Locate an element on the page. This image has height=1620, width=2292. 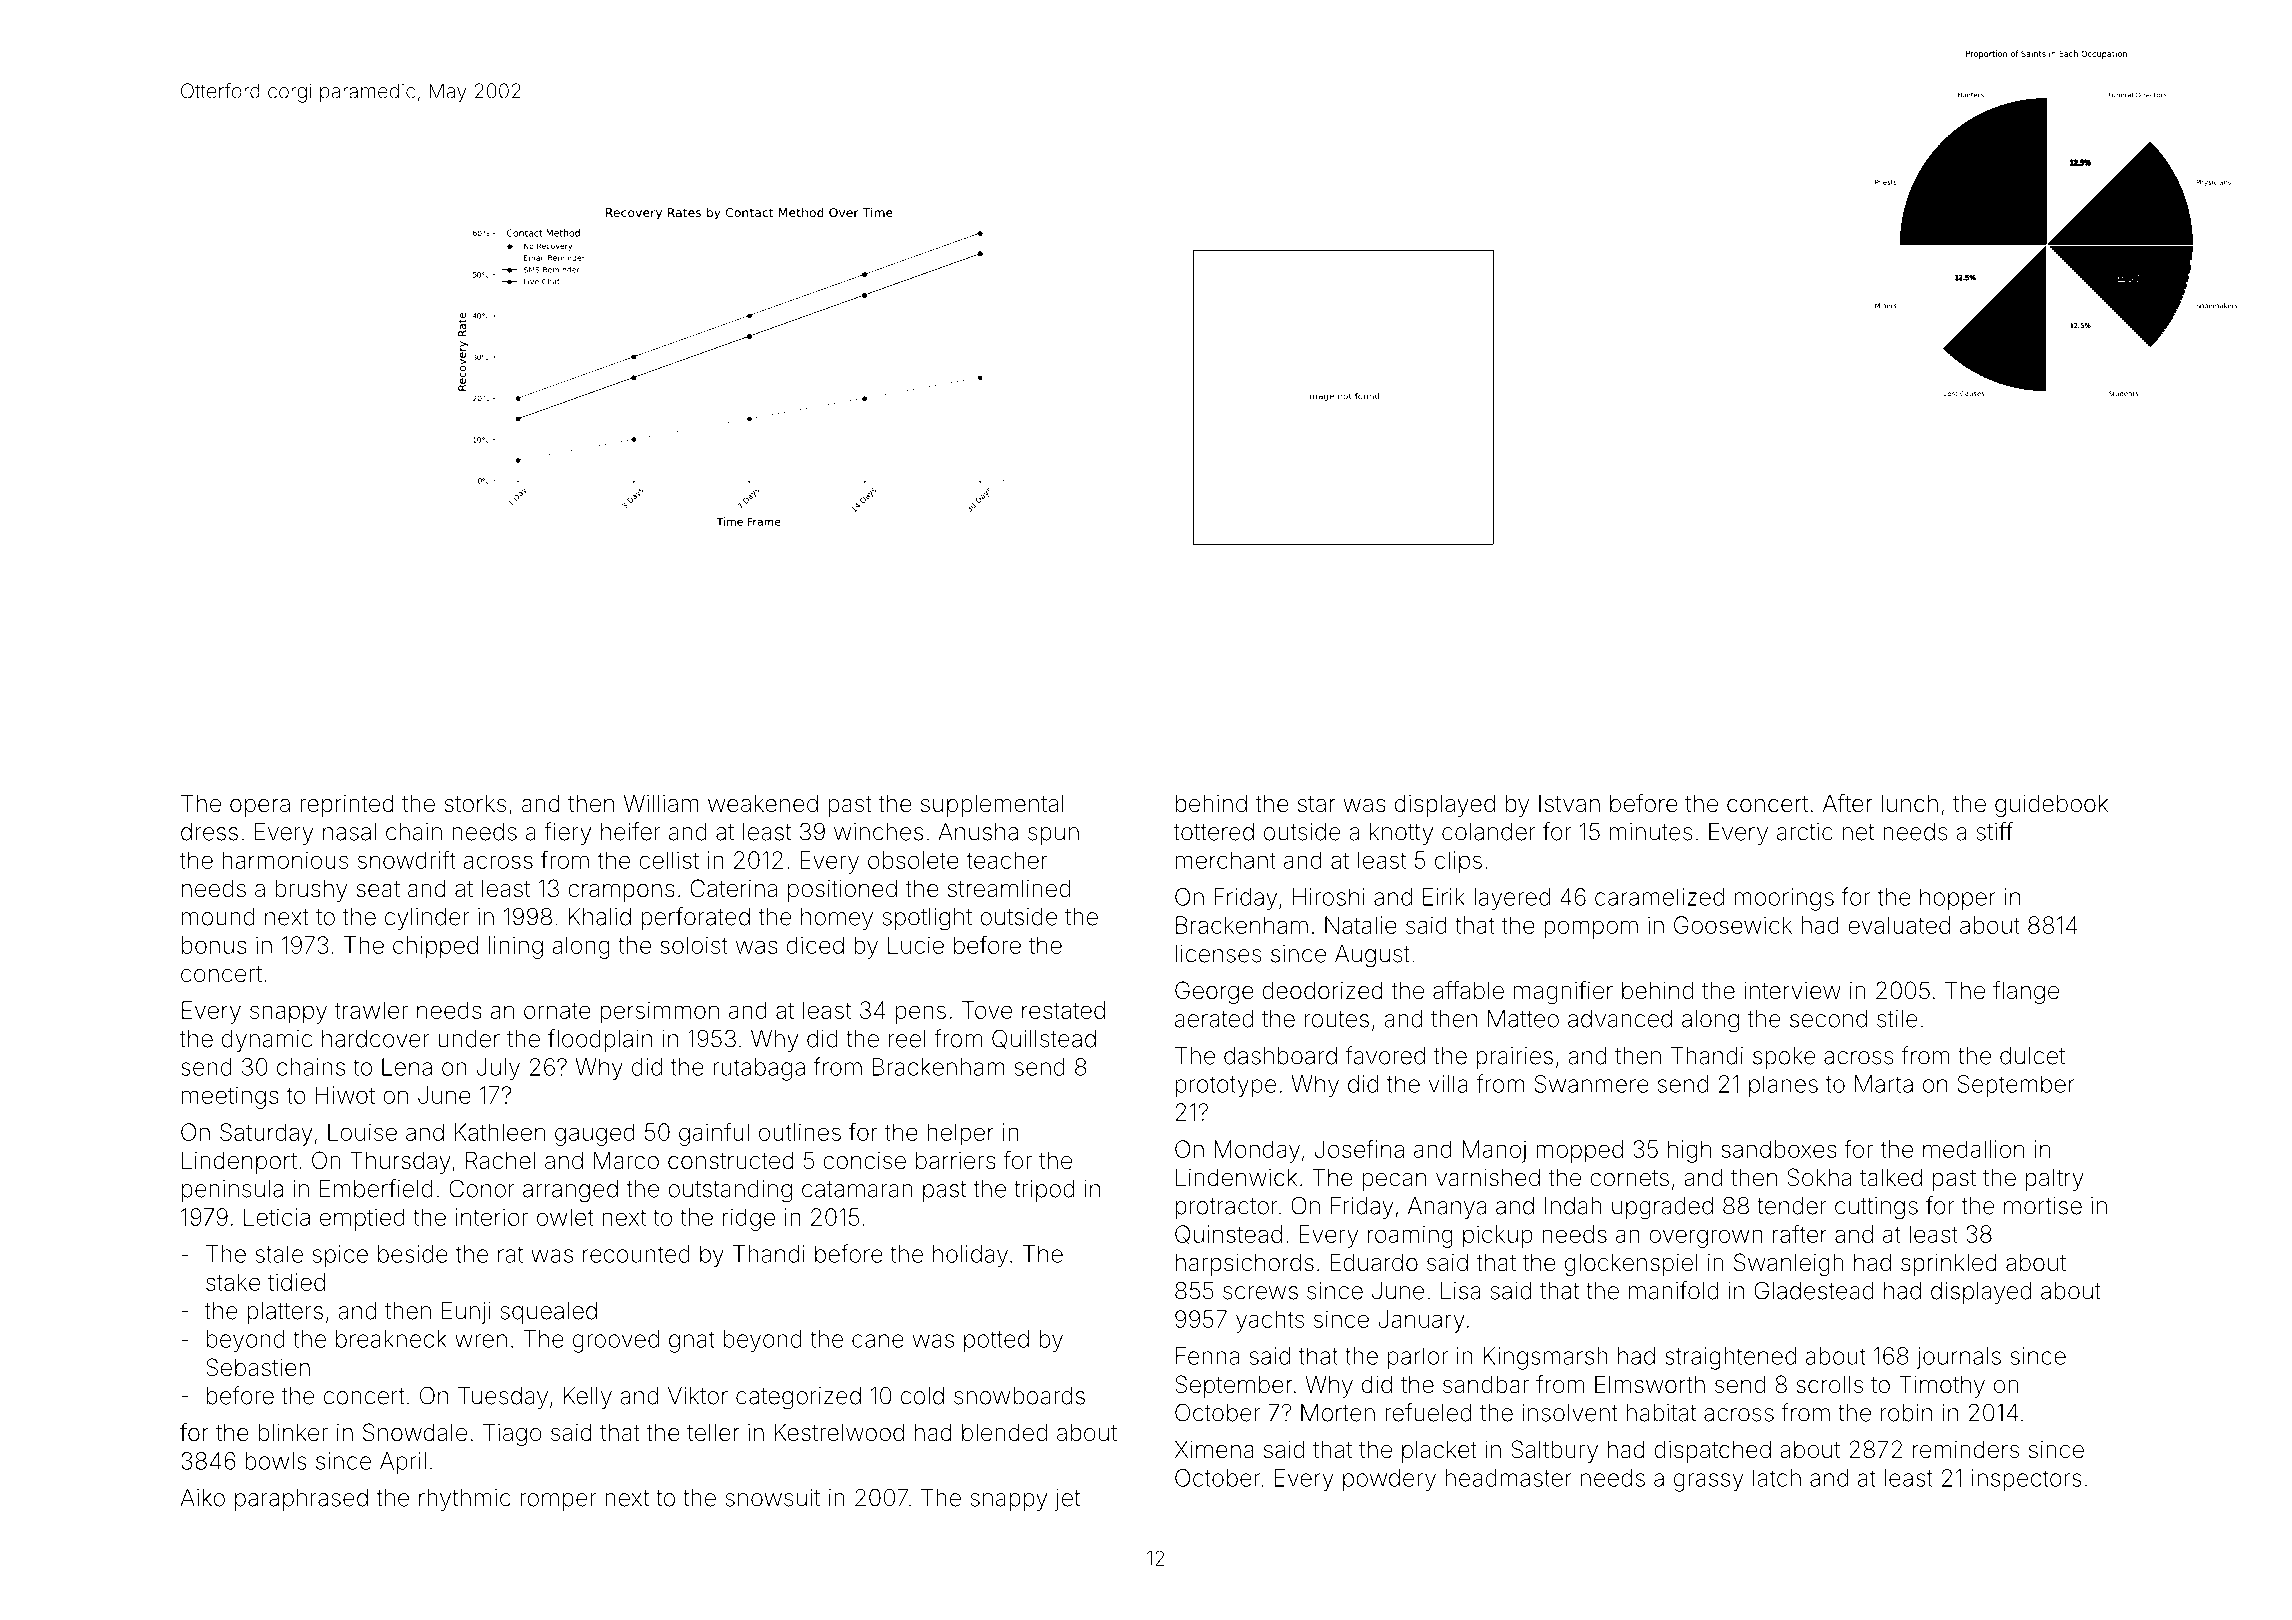
arctic is located at coordinates (1805, 832).
